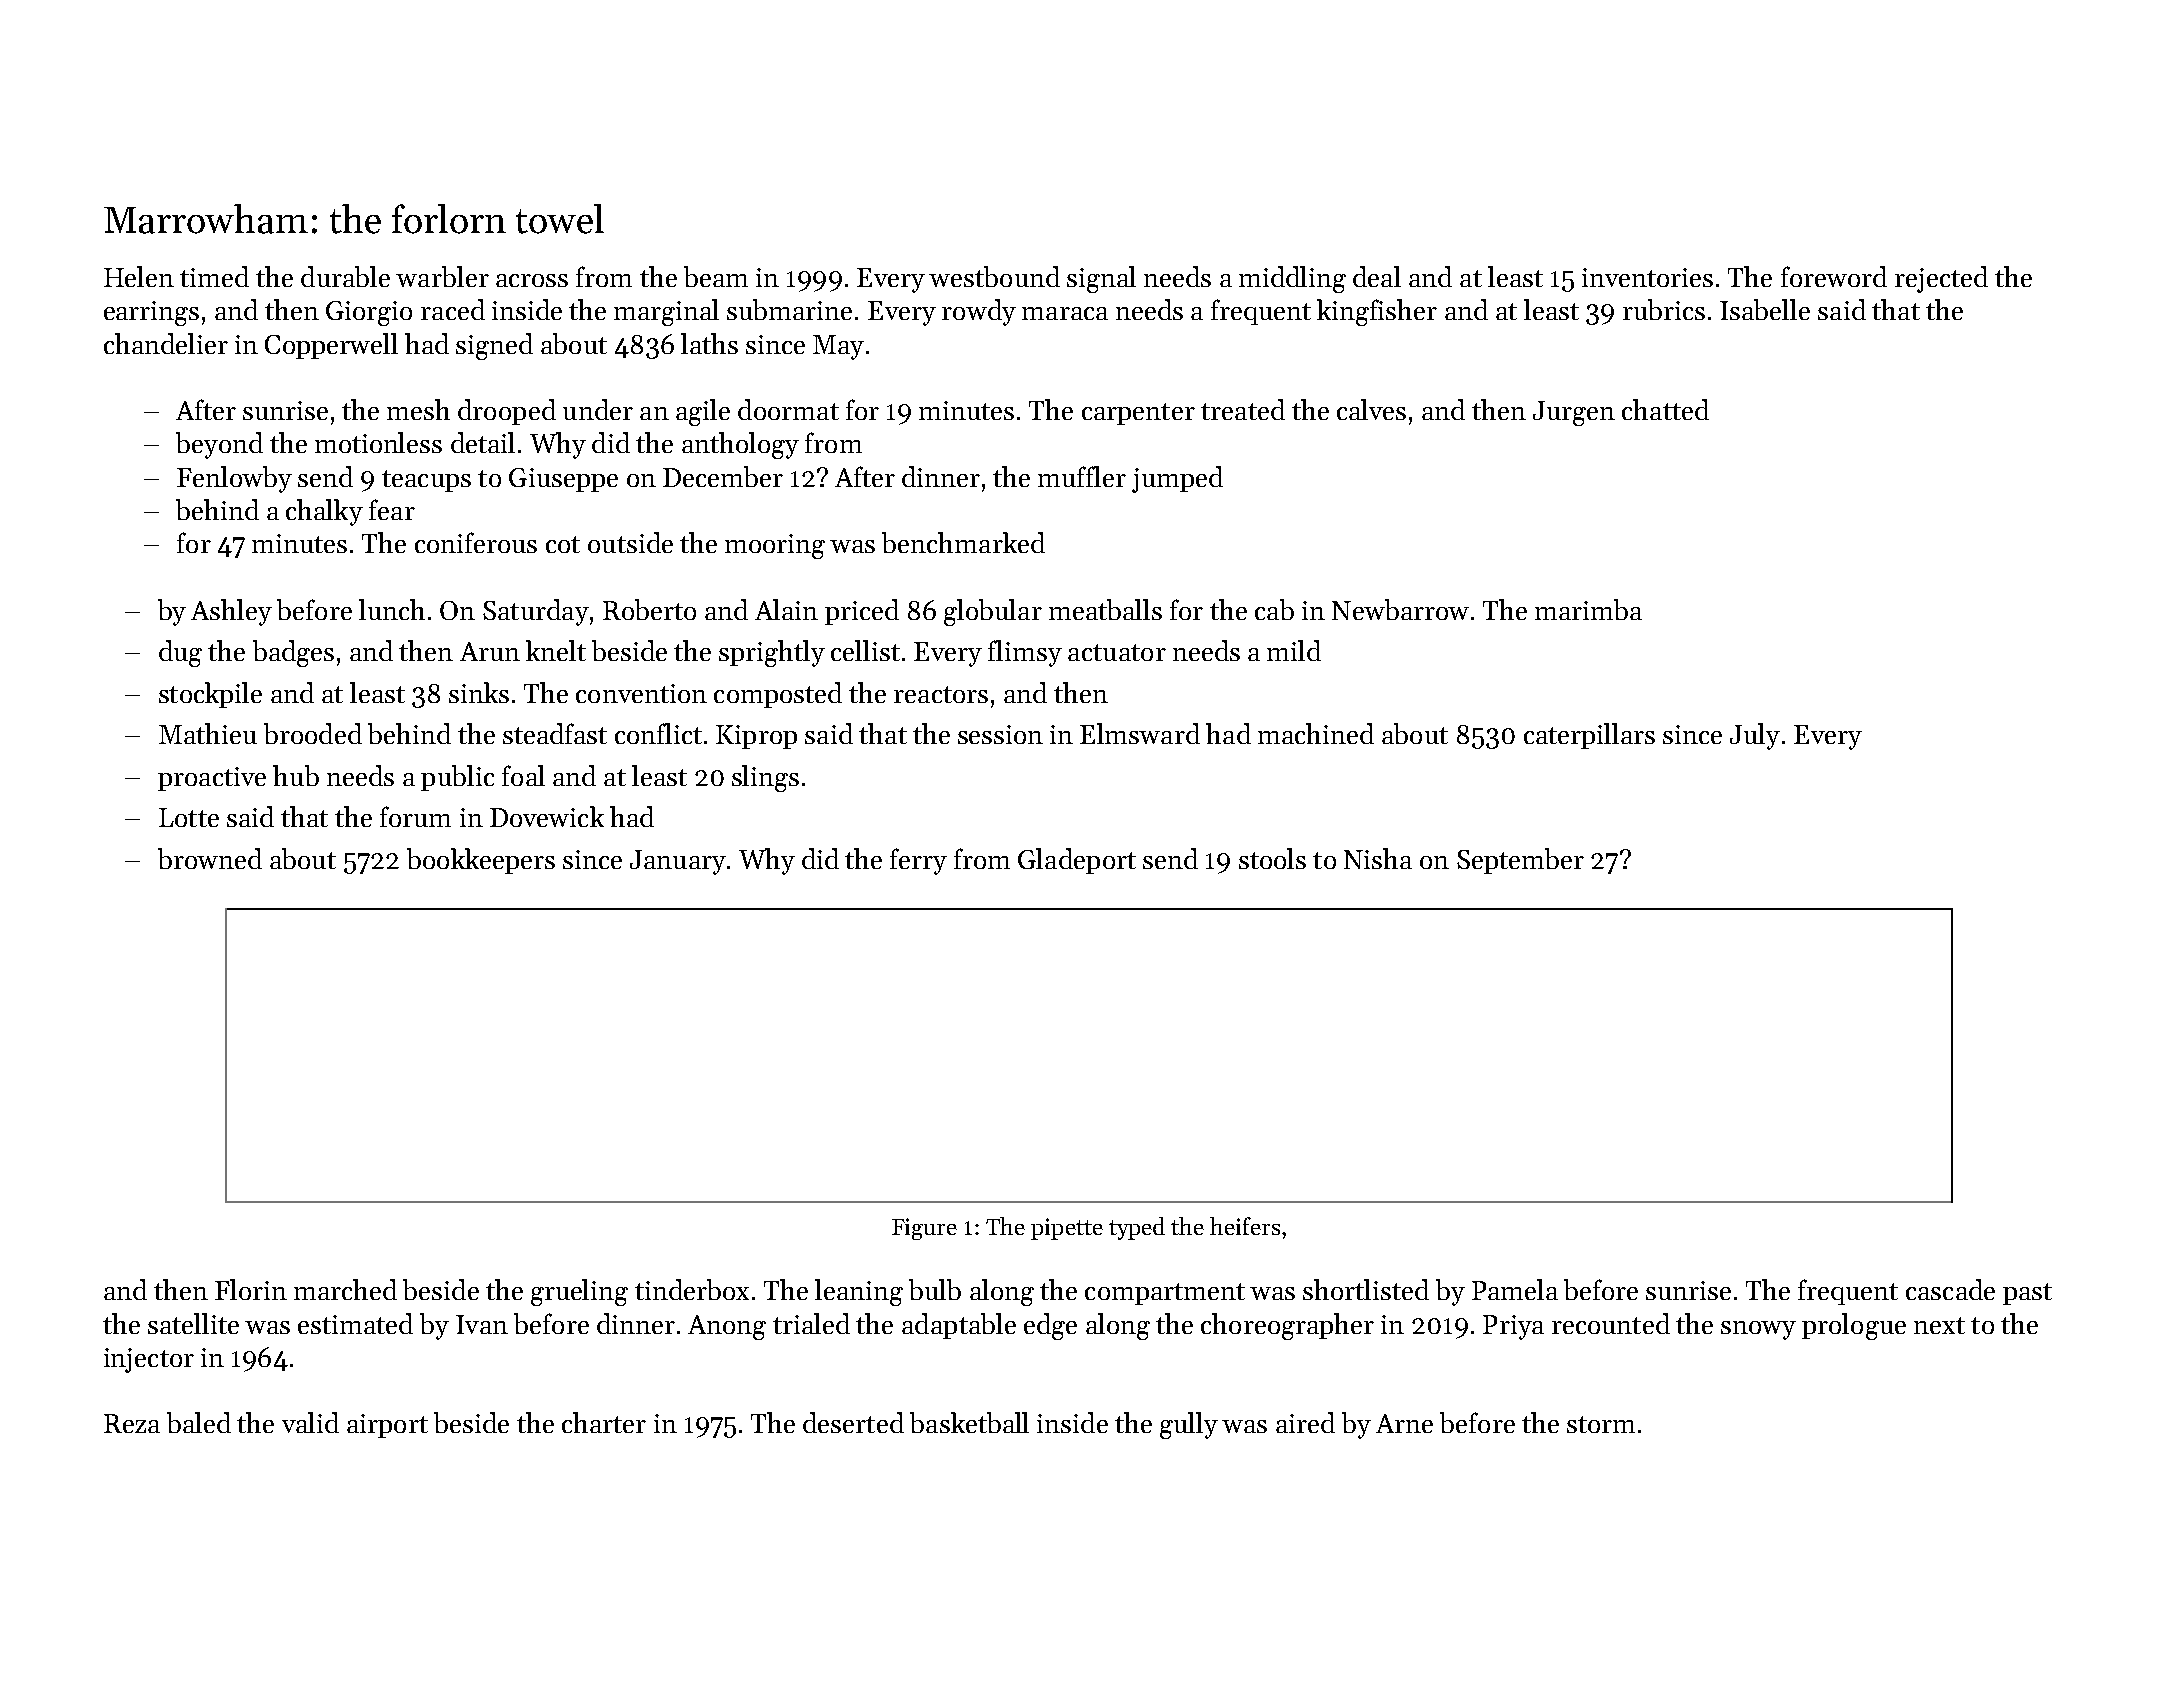  Describe the element at coordinates (139, 276) in the screenshot. I see `Helen` at that location.
